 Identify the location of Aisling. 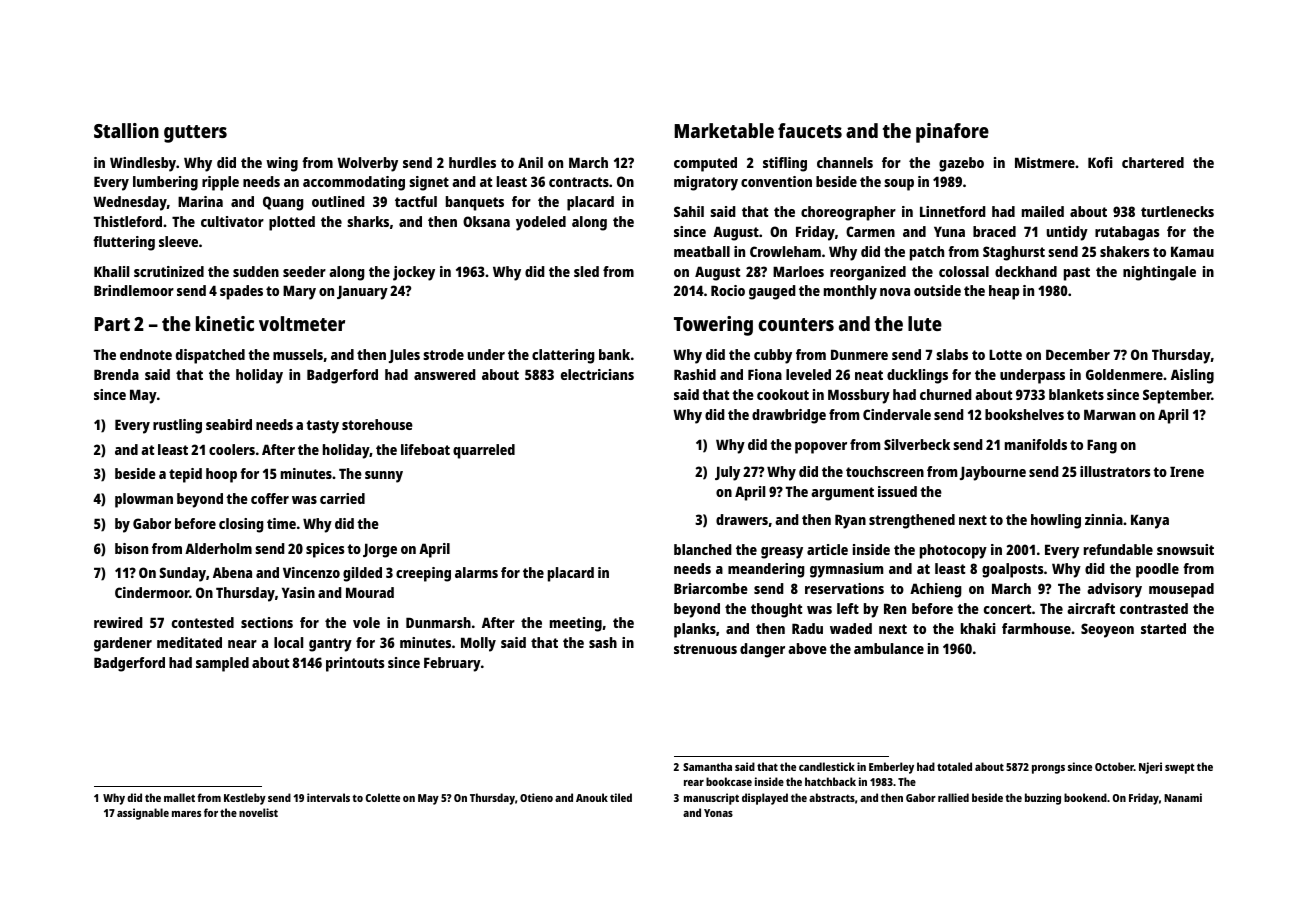
(1192, 376).
